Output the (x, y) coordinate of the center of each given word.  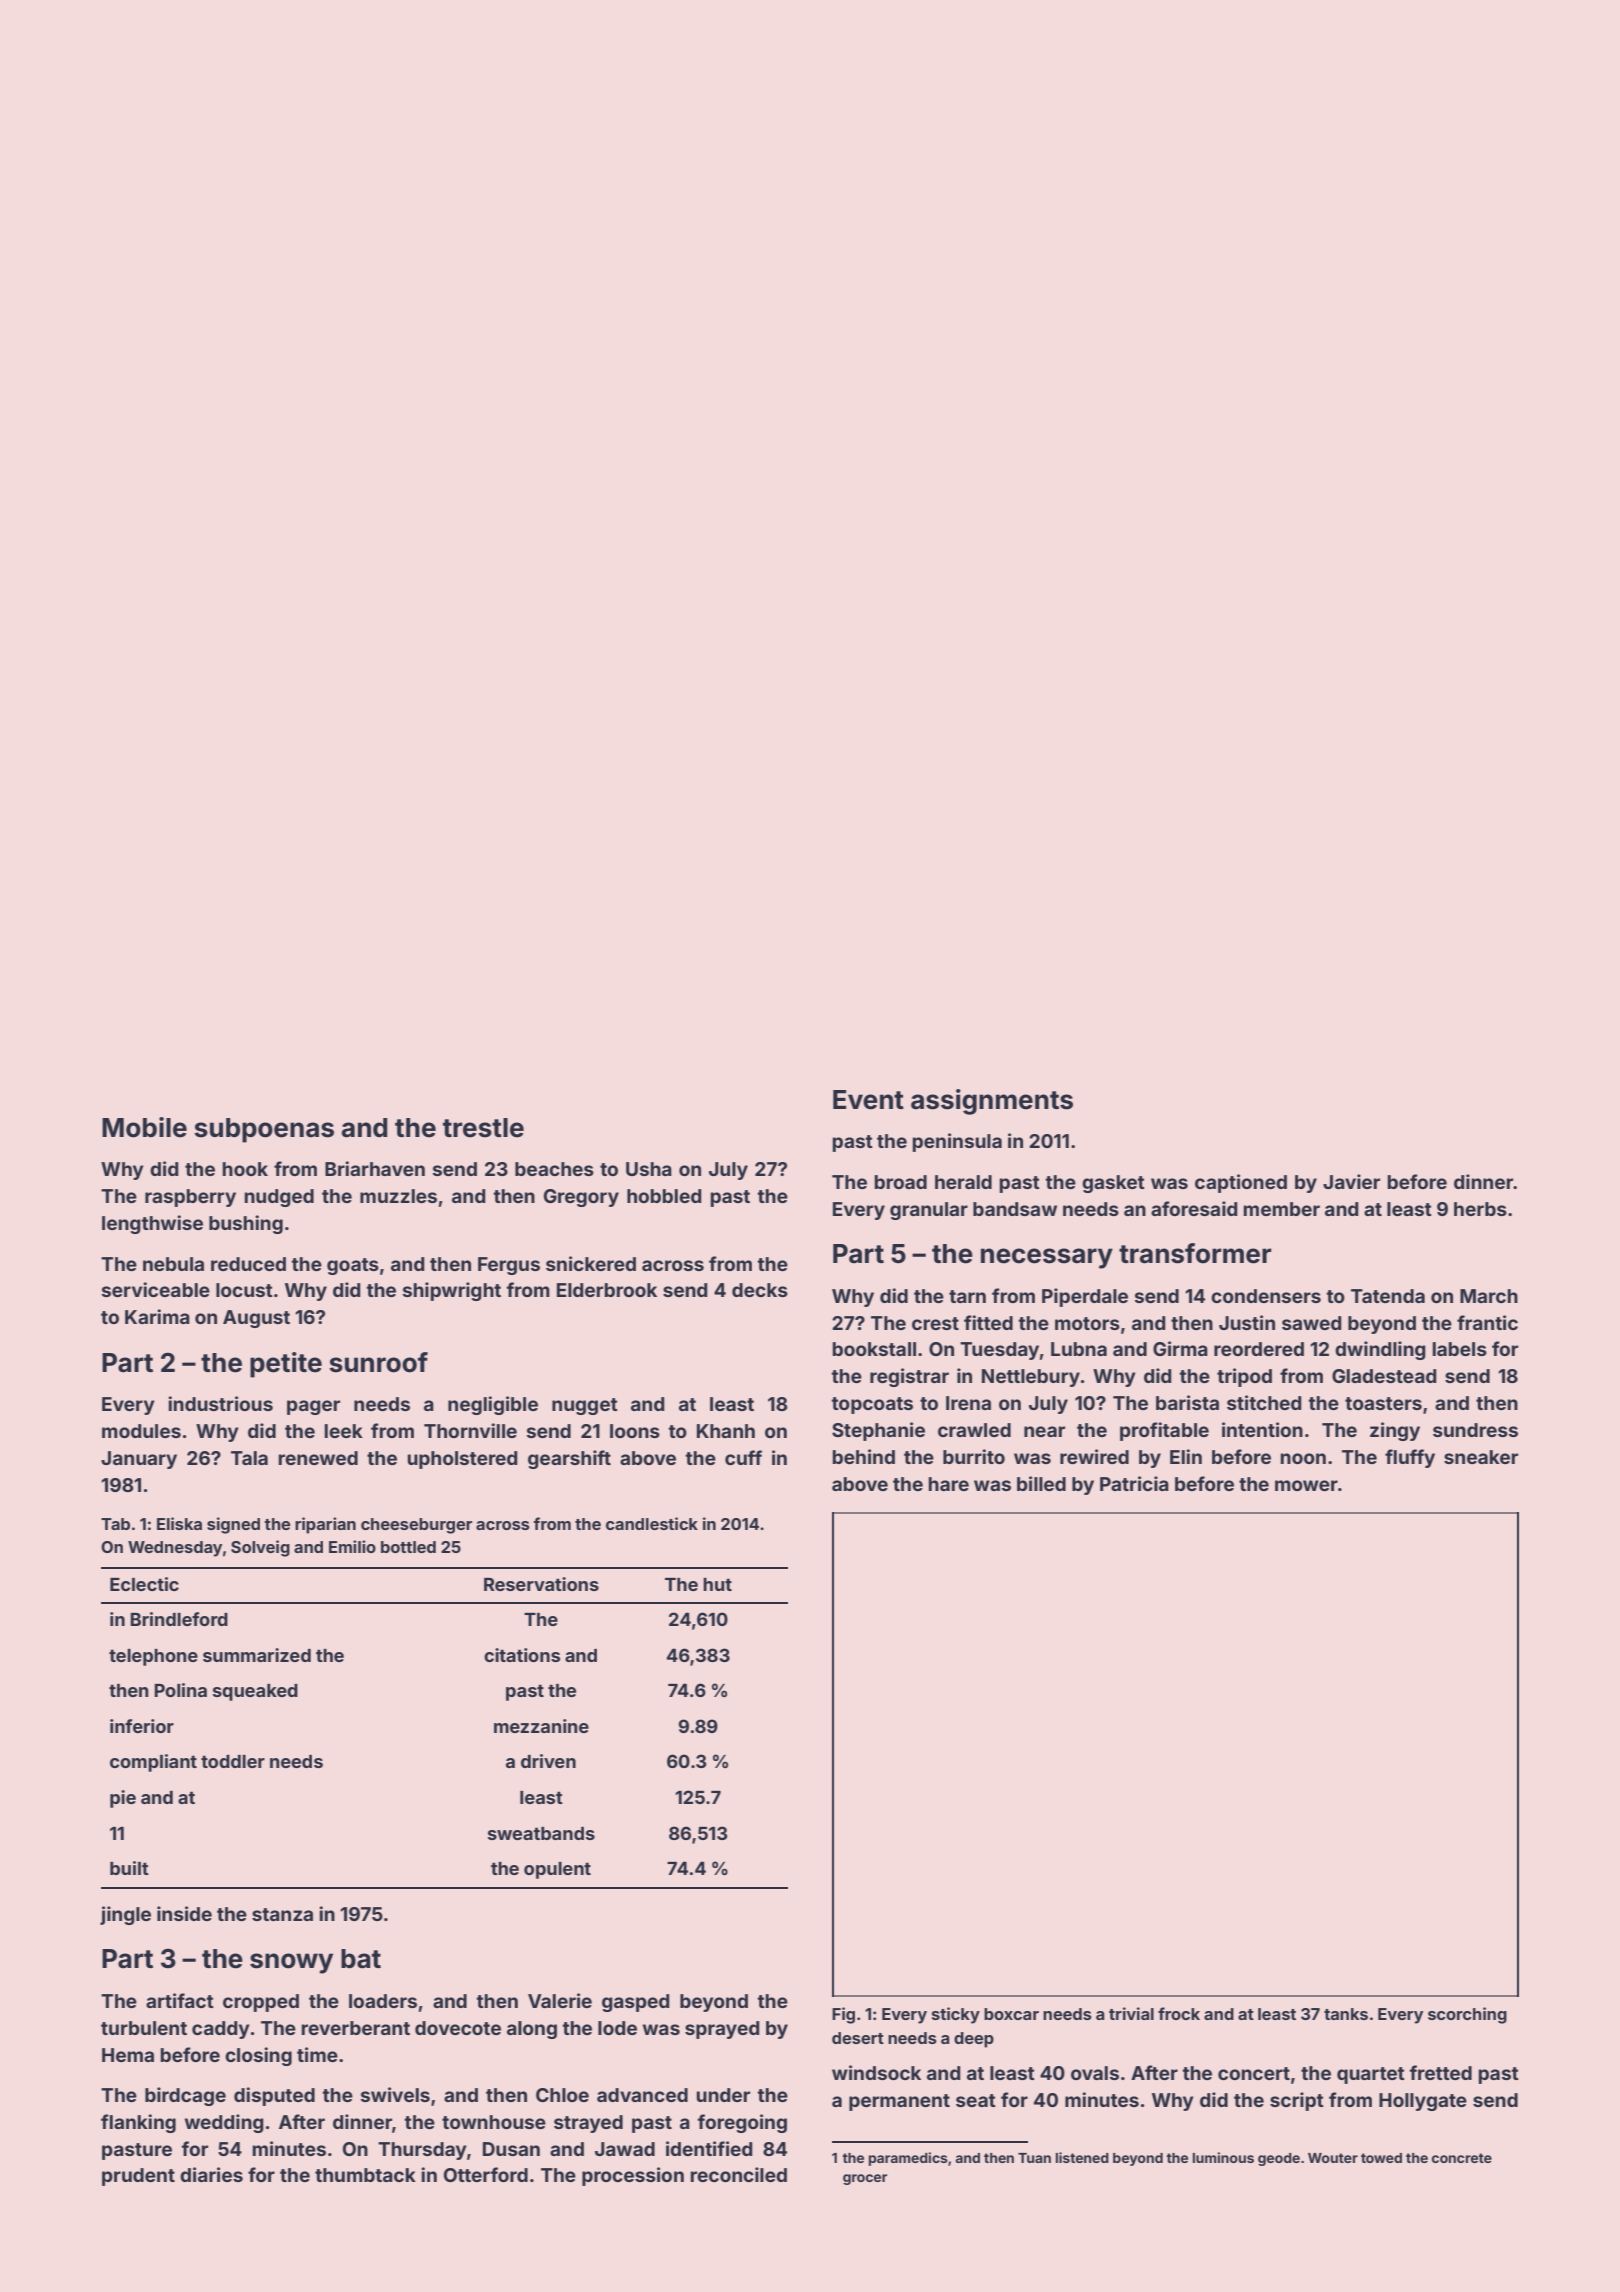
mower (1306, 1485)
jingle (125, 1915)
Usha (649, 1169)
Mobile (144, 1127)
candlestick (652, 1523)
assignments (992, 1102)
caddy (221, 2030)
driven (548, 1761)
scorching (1467, 2015)
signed (233, 1525)
